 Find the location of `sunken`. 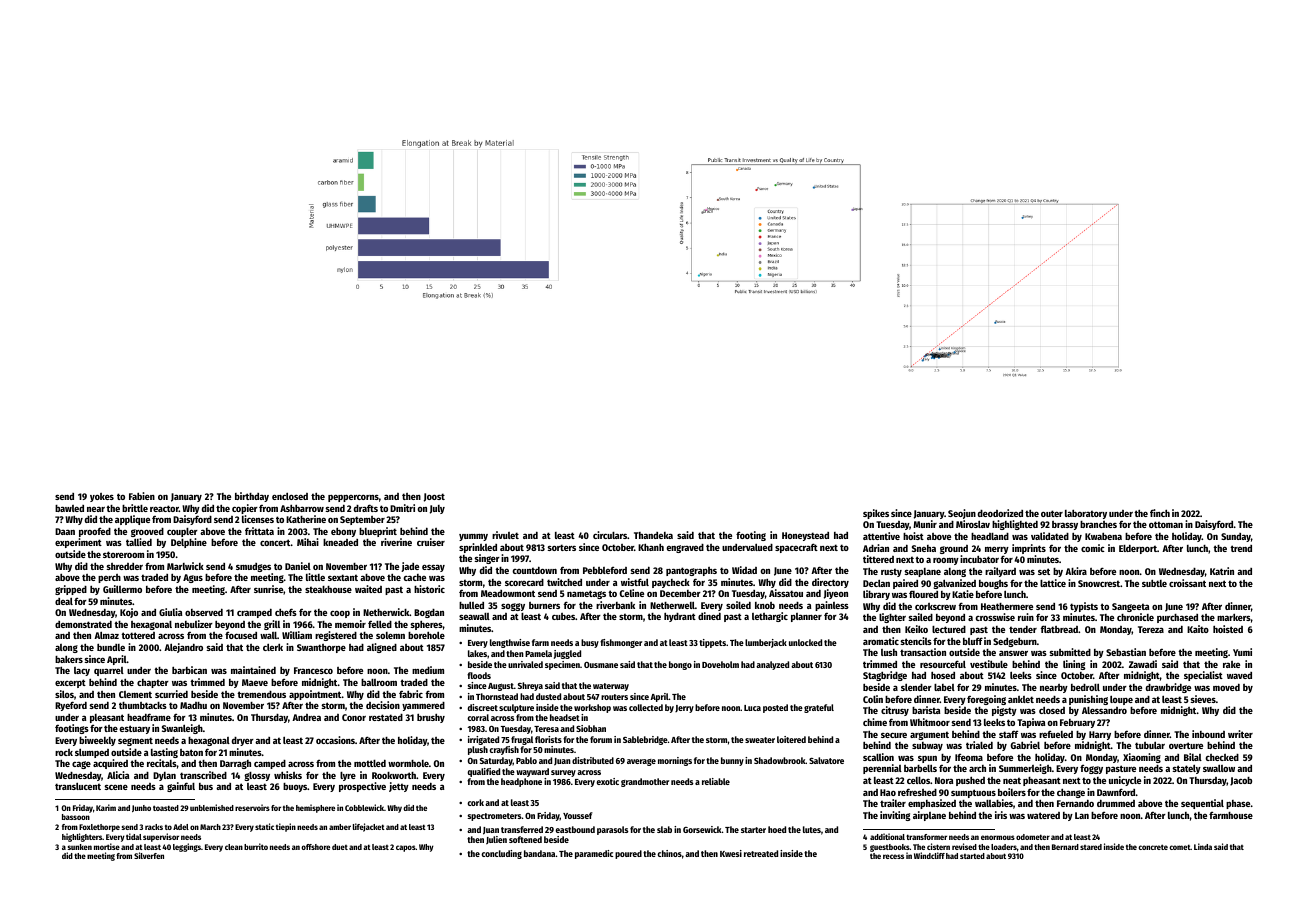

sunken is located at coordinates (80, 847).
